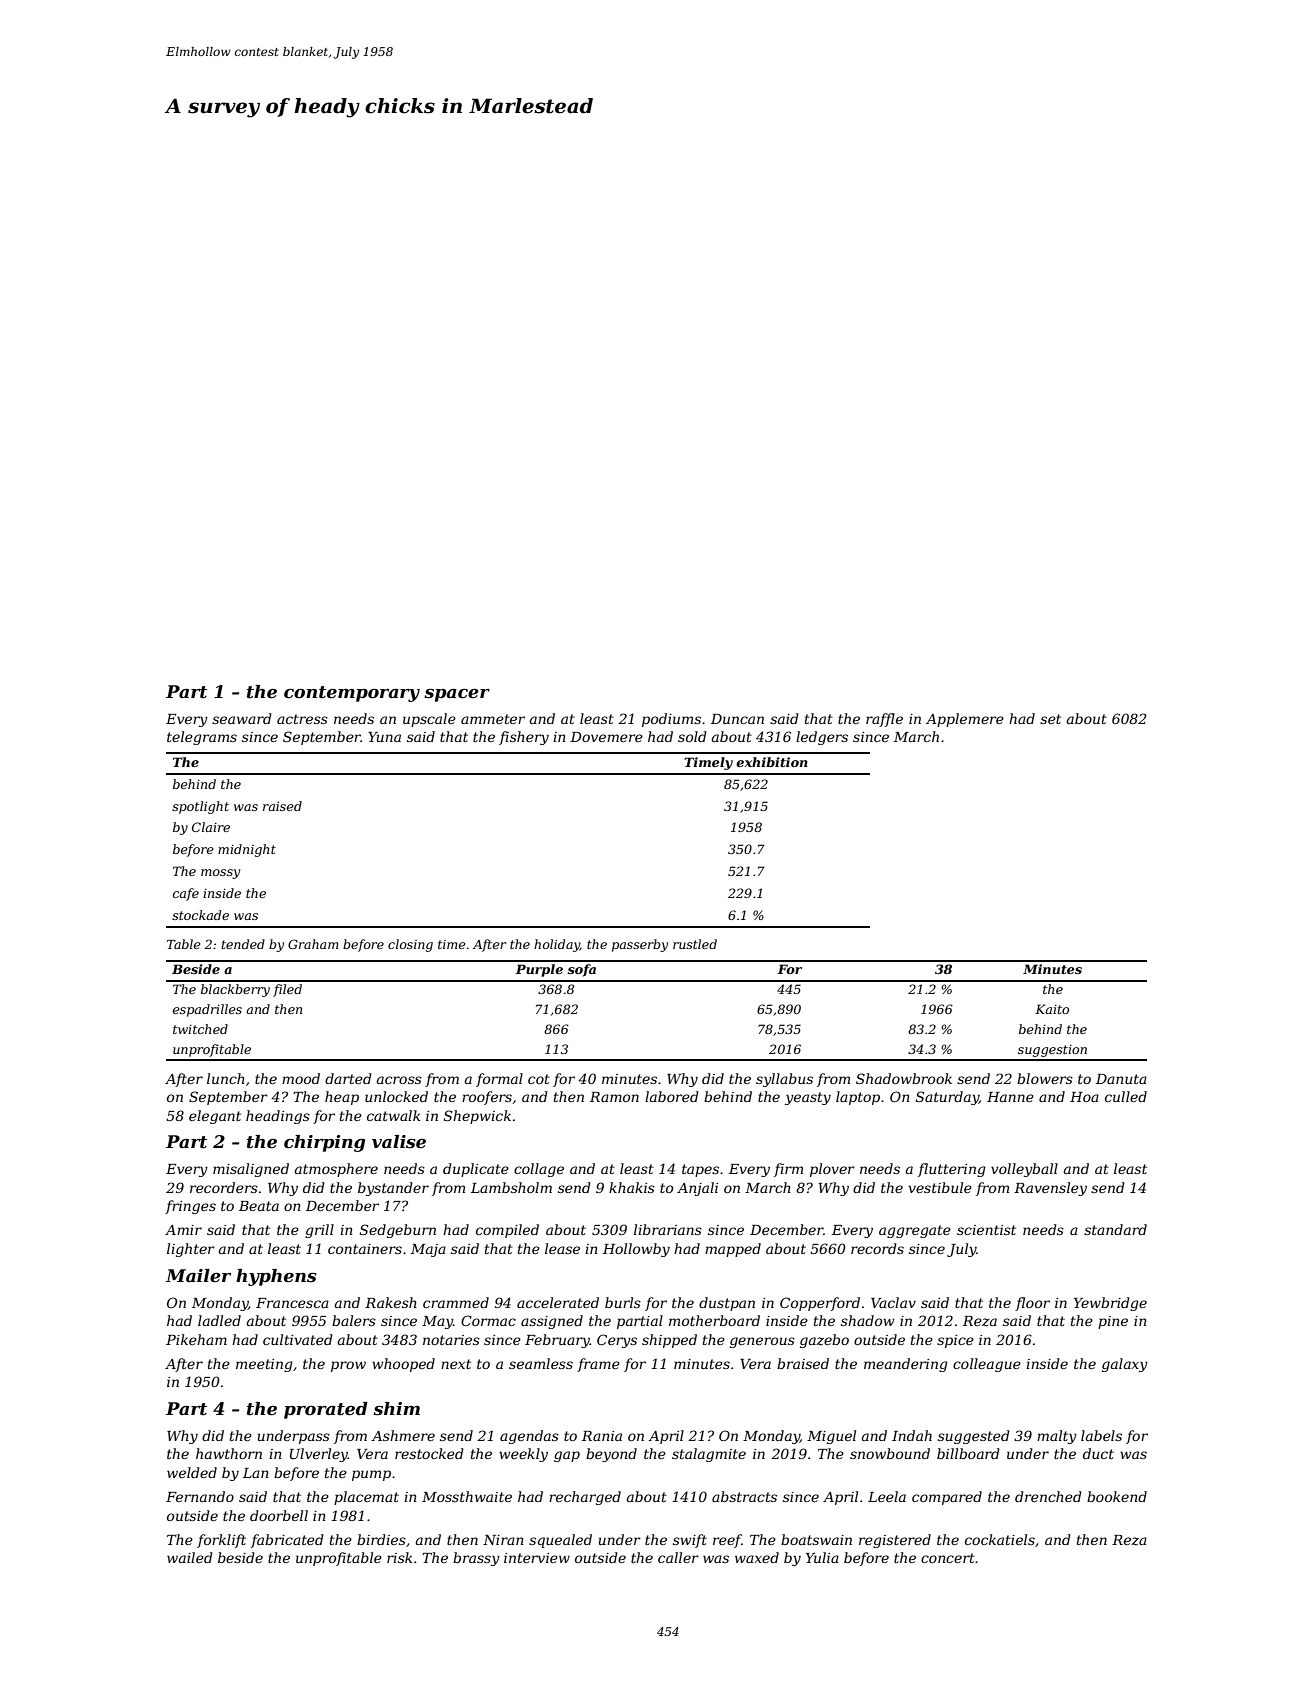  What do you see at coordinates (410, 945) in the page?
I see `closing` at bounding box center [410, 945].
